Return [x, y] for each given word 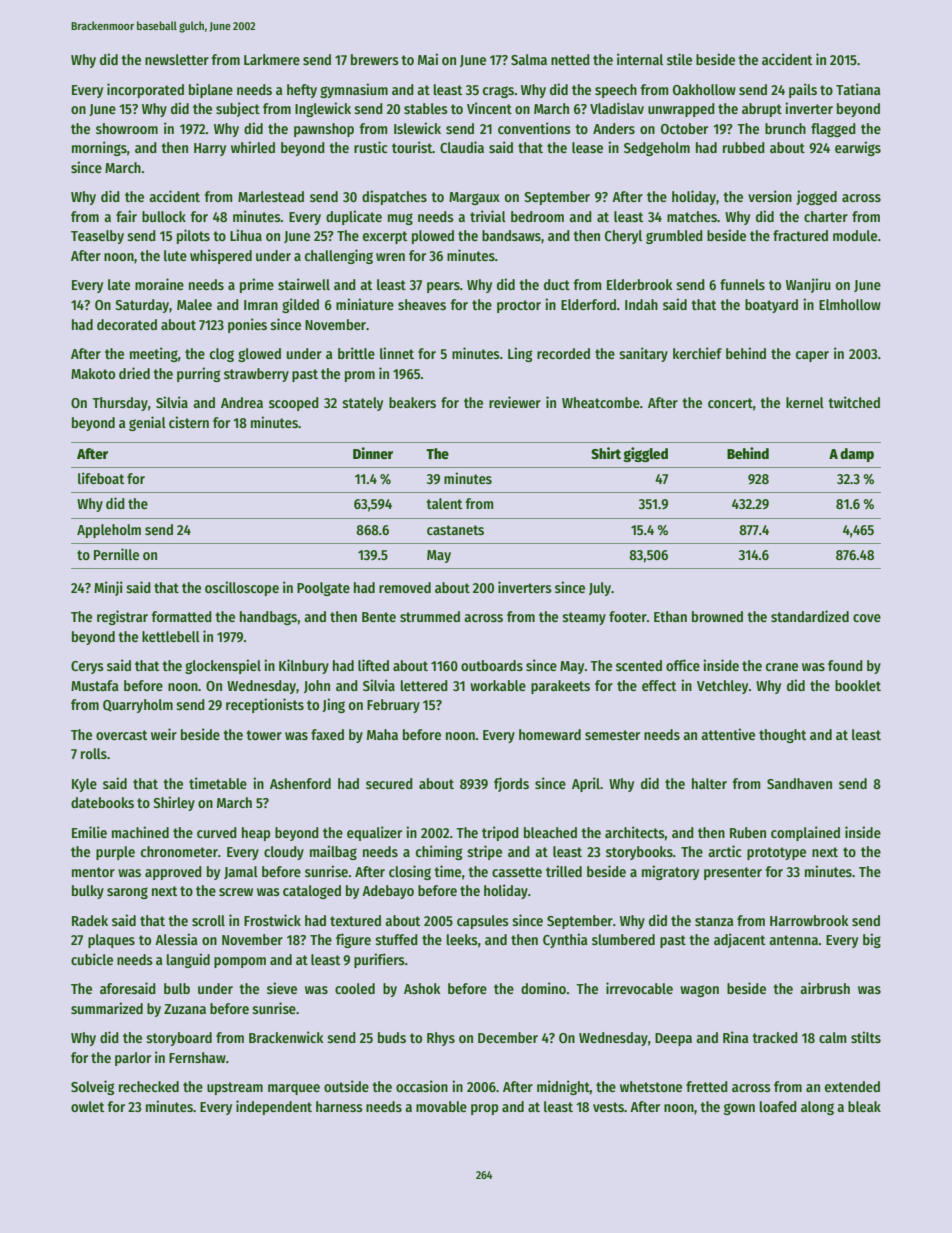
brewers [375, 59]
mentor [93, 872]
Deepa [673, 1039]
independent [274, 1107]
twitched [854, 402]
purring [198, 374]
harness [339, 1106]
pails [803, 90]
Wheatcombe [601, 402]
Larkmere [272, 59]
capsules [483, 922]
